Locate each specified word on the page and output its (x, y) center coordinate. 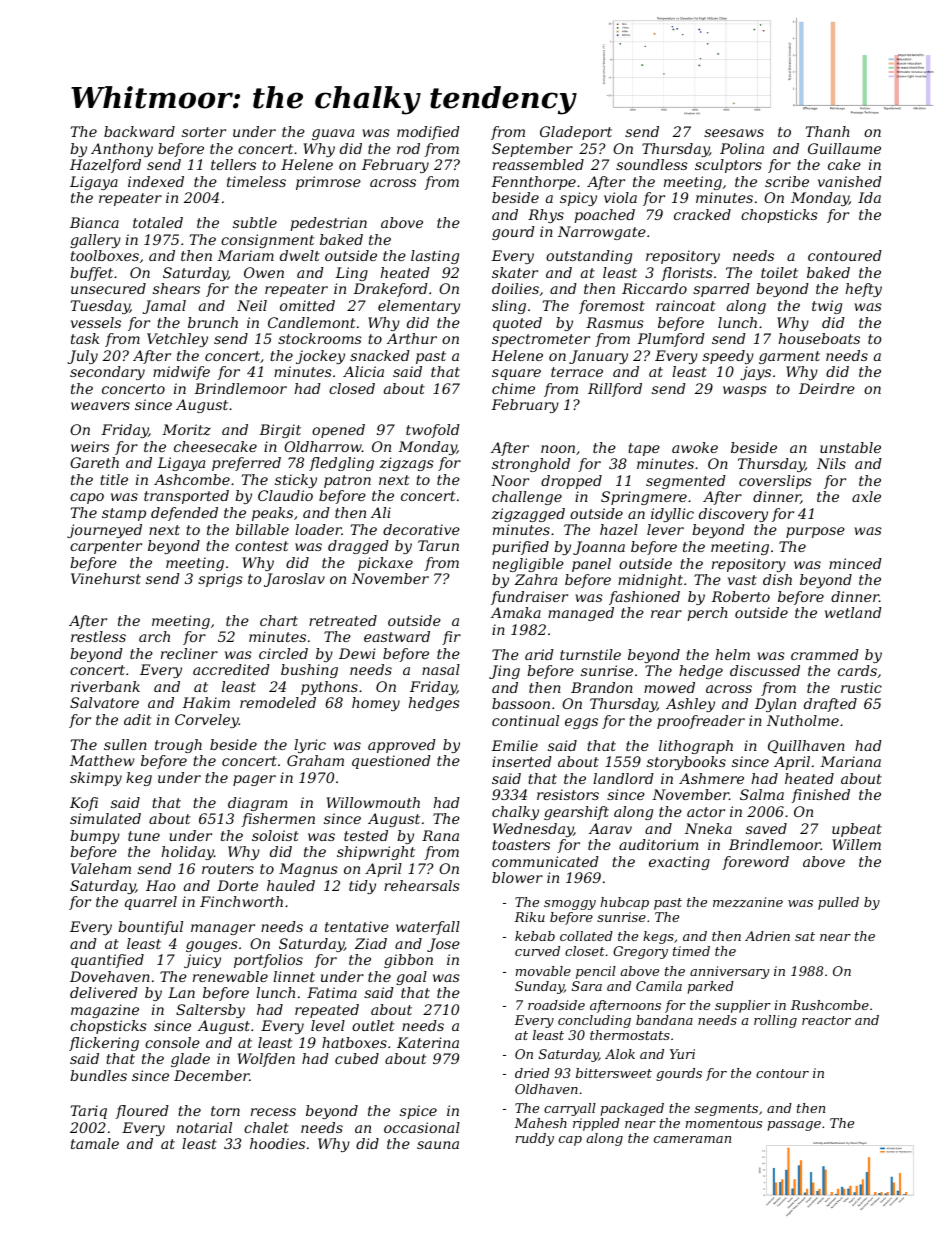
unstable (850, 447)
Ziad (371, 943)
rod (408, 148)
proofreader (701, 722)
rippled (596, 1124)
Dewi (357, 653)
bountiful (150, 928)
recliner (189, 653)
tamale (95, 1143)
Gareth (94, 462)
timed (691, 951)
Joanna (599, 548)
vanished (850, 181)
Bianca (94, 222)
